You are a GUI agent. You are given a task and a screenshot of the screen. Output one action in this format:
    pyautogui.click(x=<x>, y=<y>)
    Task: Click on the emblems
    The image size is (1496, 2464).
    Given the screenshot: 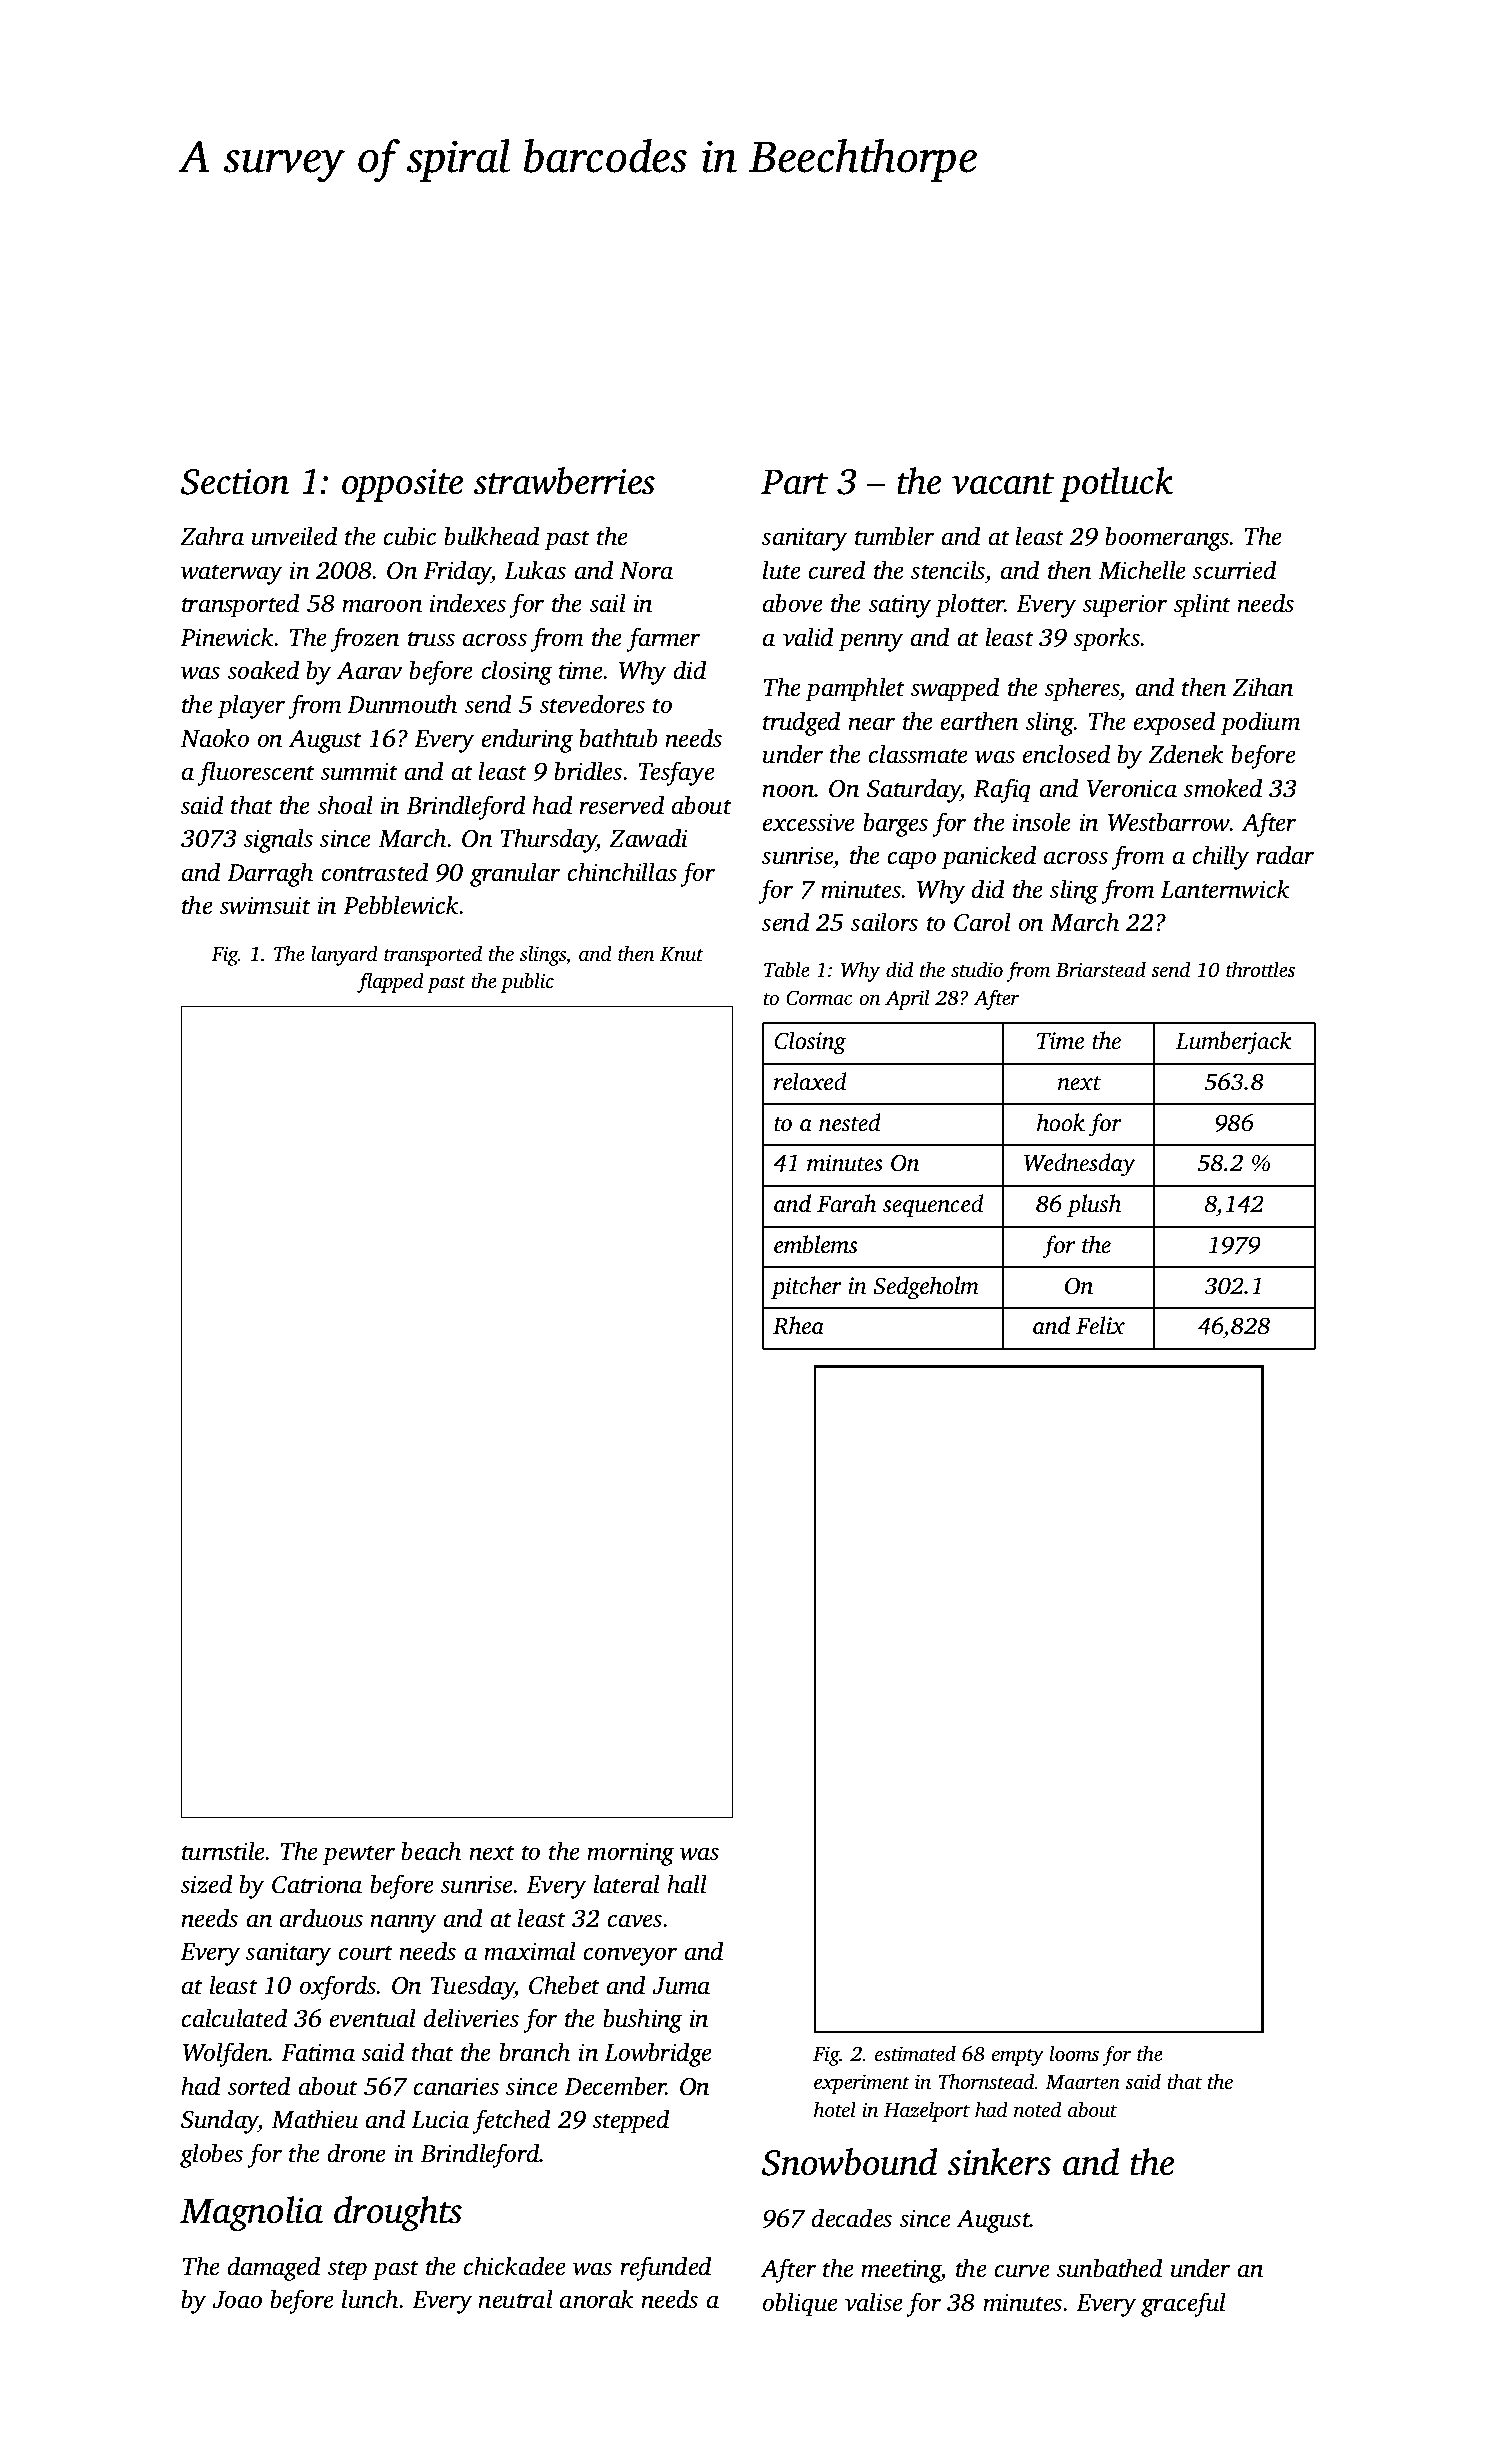 What is the action you would take?
    pyautogui.click(x=815, y=1244)
